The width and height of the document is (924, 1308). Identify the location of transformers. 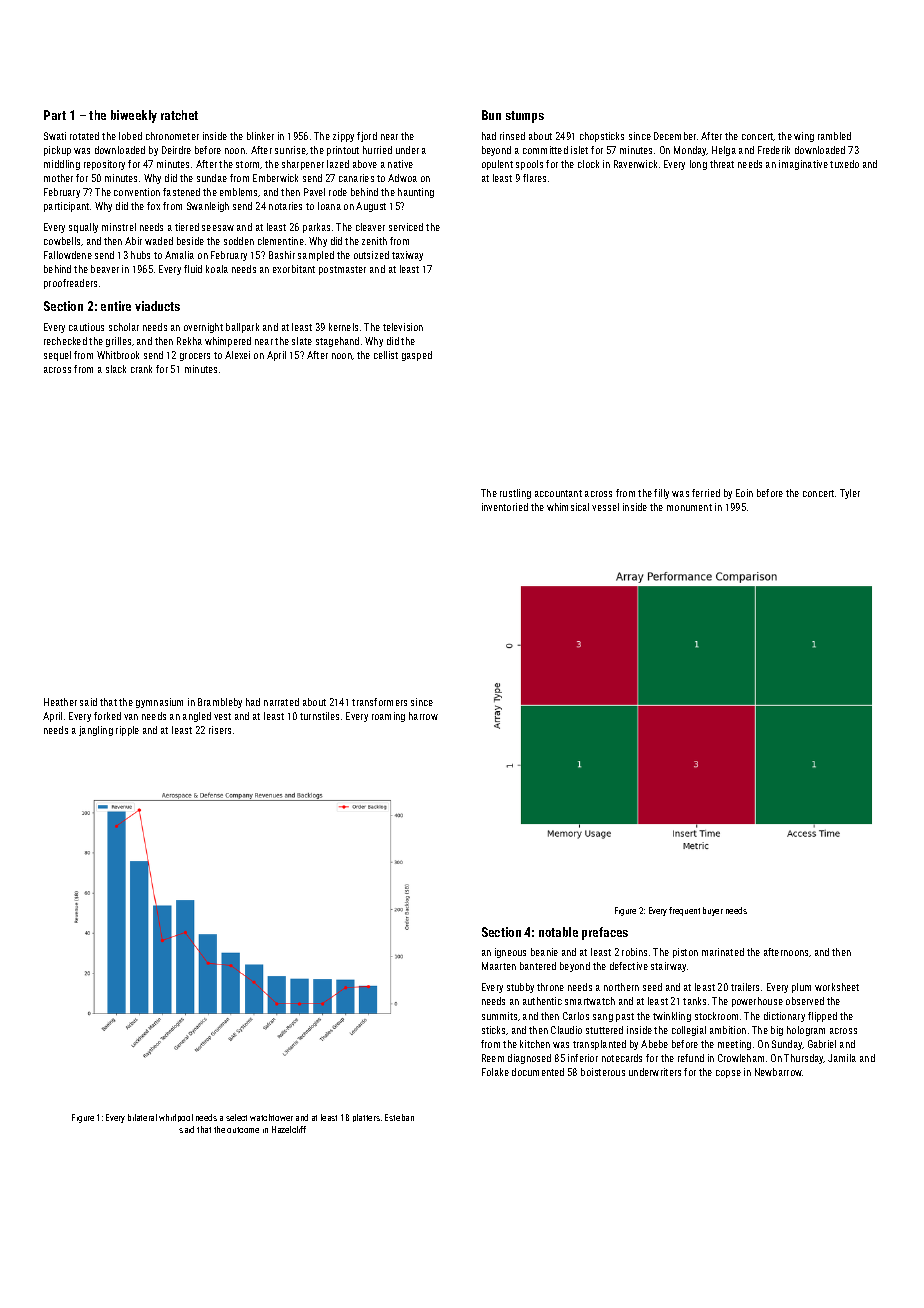
(379, 702).
